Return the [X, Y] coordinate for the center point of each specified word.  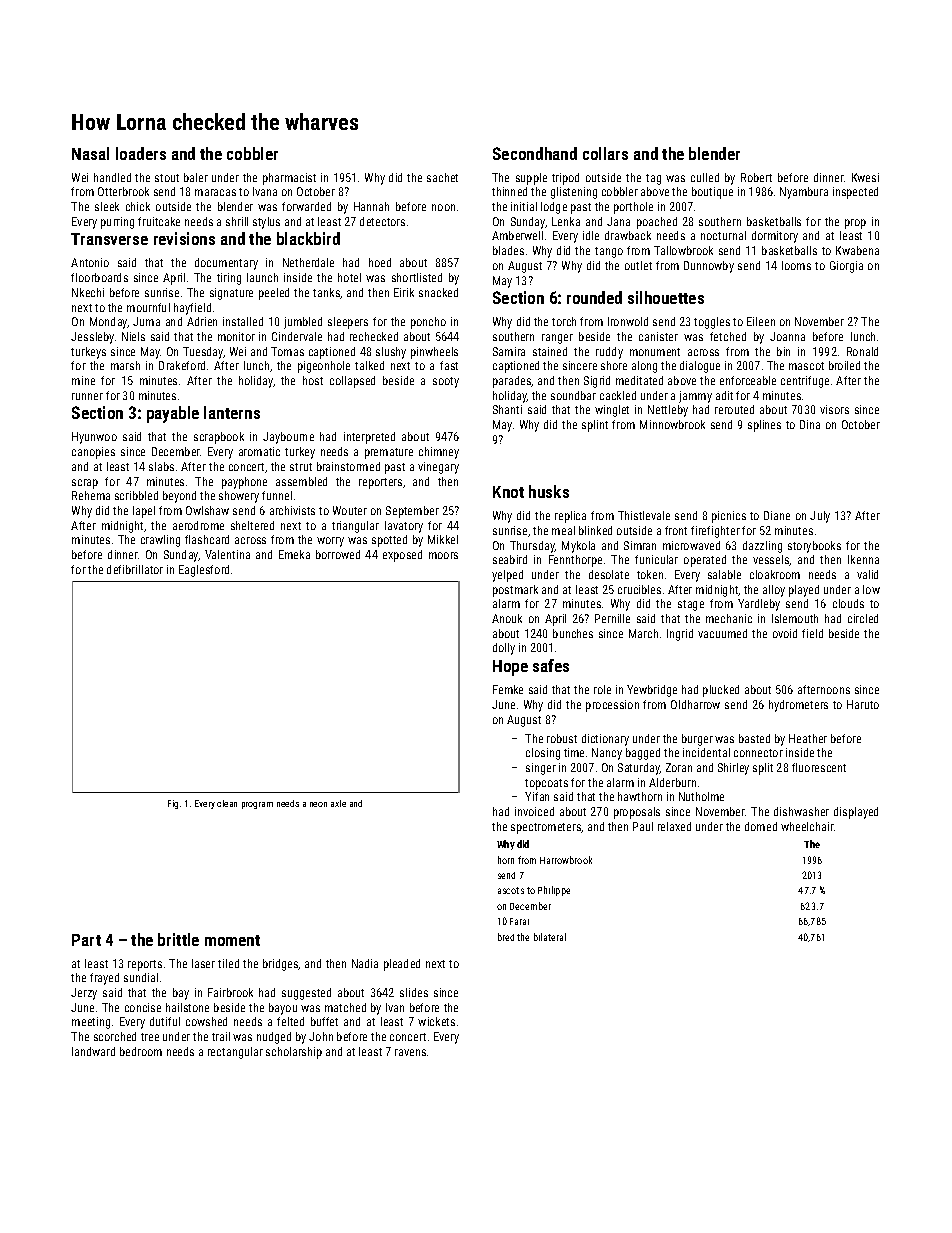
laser [203, 963]
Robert [756, 177]
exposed [402, 556]
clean [227, 803]
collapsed [352, 382]
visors [834, 409]
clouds [848, 603]
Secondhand [535, 153]
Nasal [90, 153]
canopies [93, 453]
